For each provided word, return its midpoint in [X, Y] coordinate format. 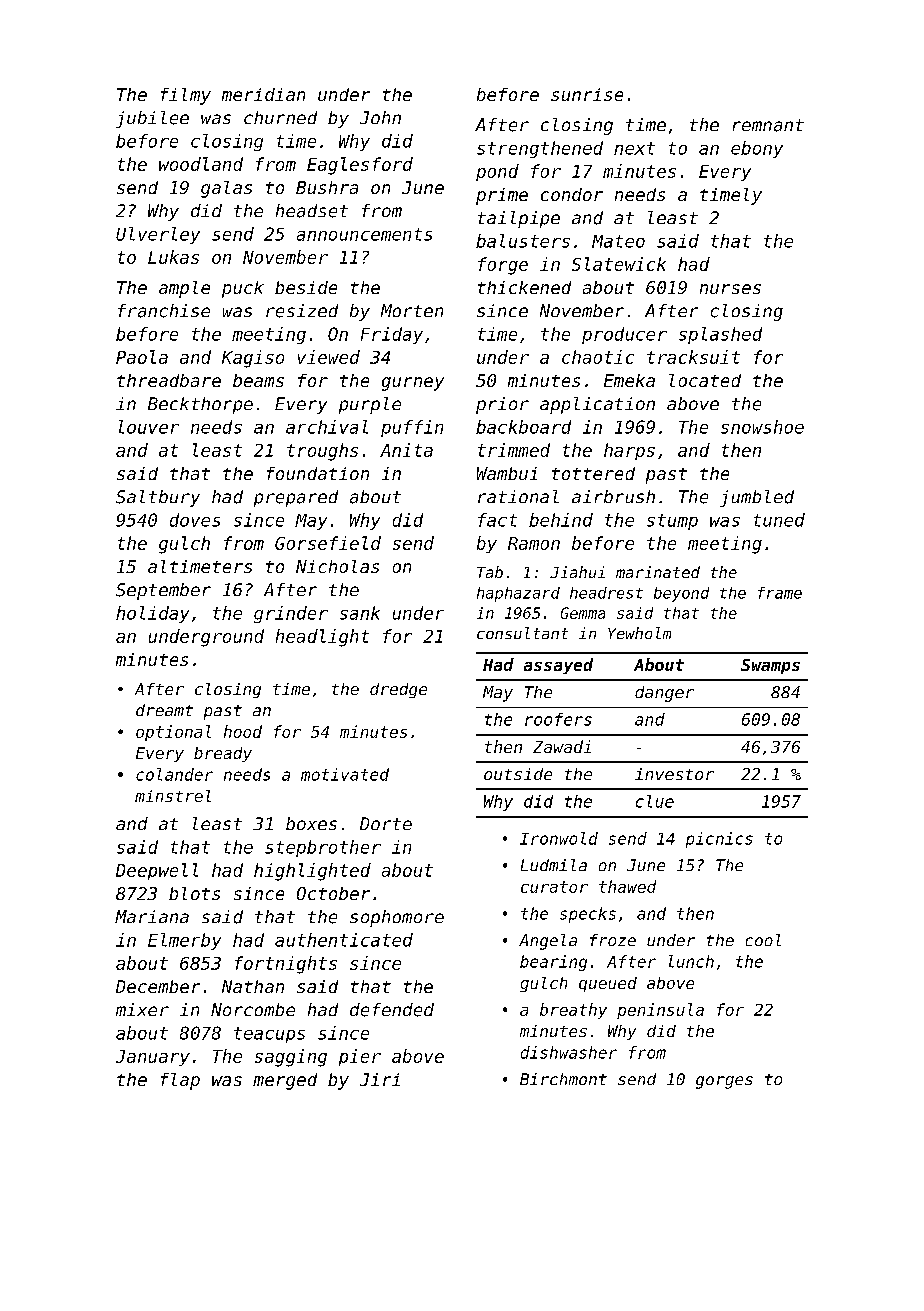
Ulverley [158, 235]
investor [674, 774]
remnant [768, 125]
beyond [681, 594]
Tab [490, 572]
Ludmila [554, 865]
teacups [269, 1035]
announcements [364, 234]
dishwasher [569, 1052]
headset [312, 211]
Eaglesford [360, 166]
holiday [152, 614]
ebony [757, 149]
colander [174, 774]
